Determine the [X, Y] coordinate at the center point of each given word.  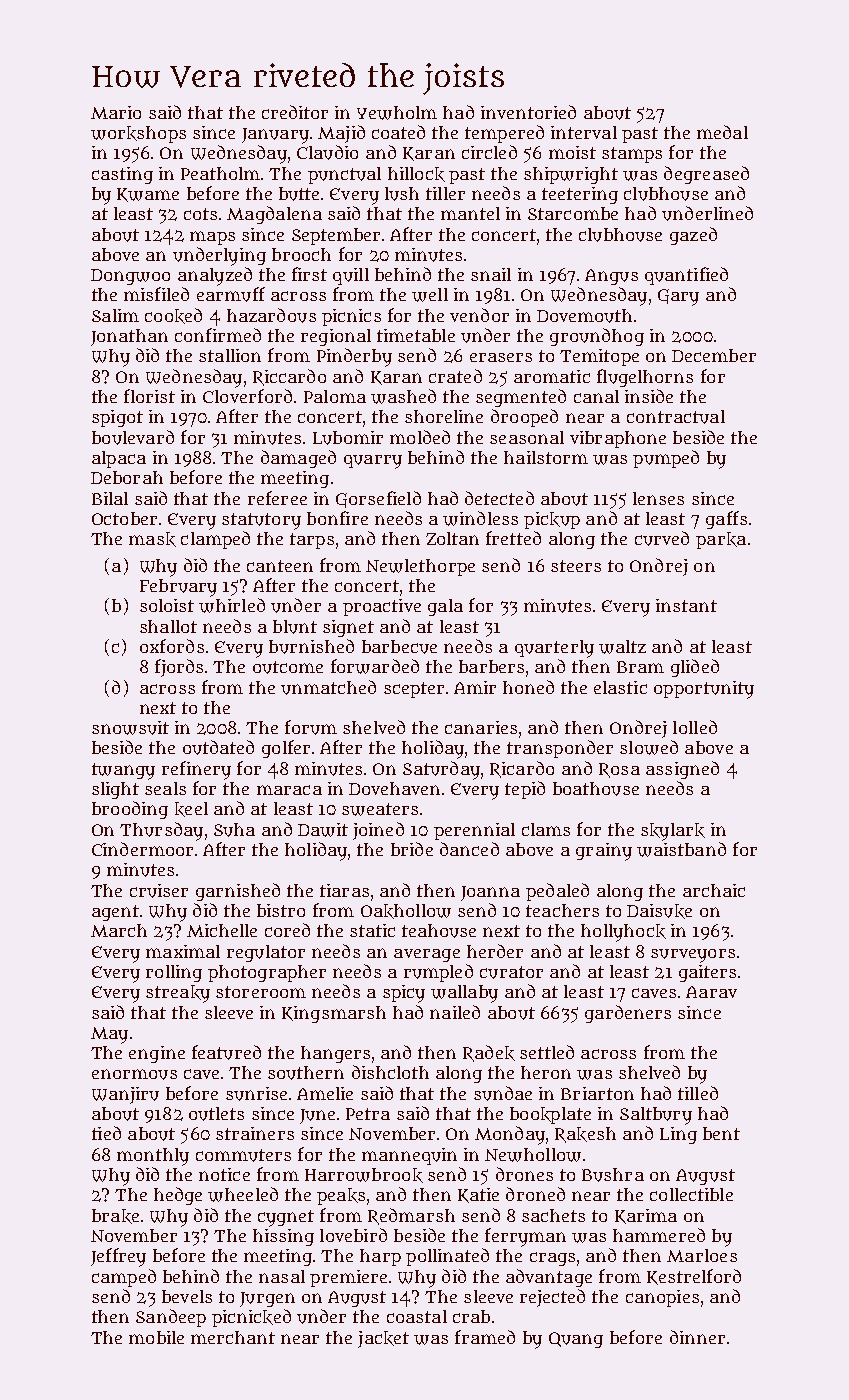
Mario [116, 112]
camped [124, 1278]
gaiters [707, 973]
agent [115, 913]
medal [722, 132]
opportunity [704, 690]
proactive [382, 607]
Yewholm [397, 113]
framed [485, 1337]
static [372, 930]
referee [277, 498]
